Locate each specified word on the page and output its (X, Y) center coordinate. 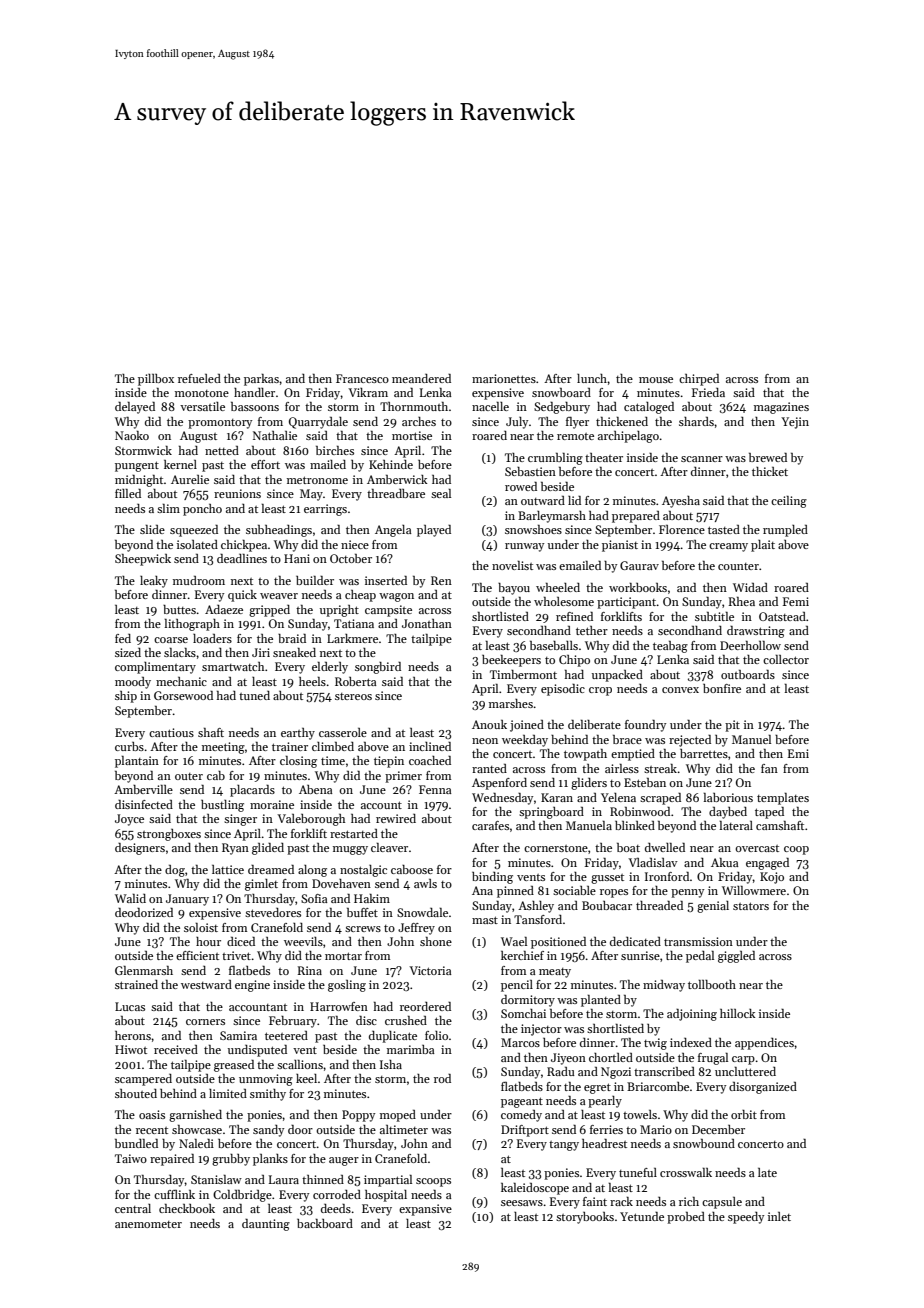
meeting (223, 748)
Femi (796, 601)
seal (441, 493)
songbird (378, 668)
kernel (180, 464)
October (351, 558)
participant (627, 603)
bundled (136, 1143)
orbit (744, 1114)
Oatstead (782, 616)
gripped (269, 611)
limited (228, 1093)
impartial (388, 1181)
